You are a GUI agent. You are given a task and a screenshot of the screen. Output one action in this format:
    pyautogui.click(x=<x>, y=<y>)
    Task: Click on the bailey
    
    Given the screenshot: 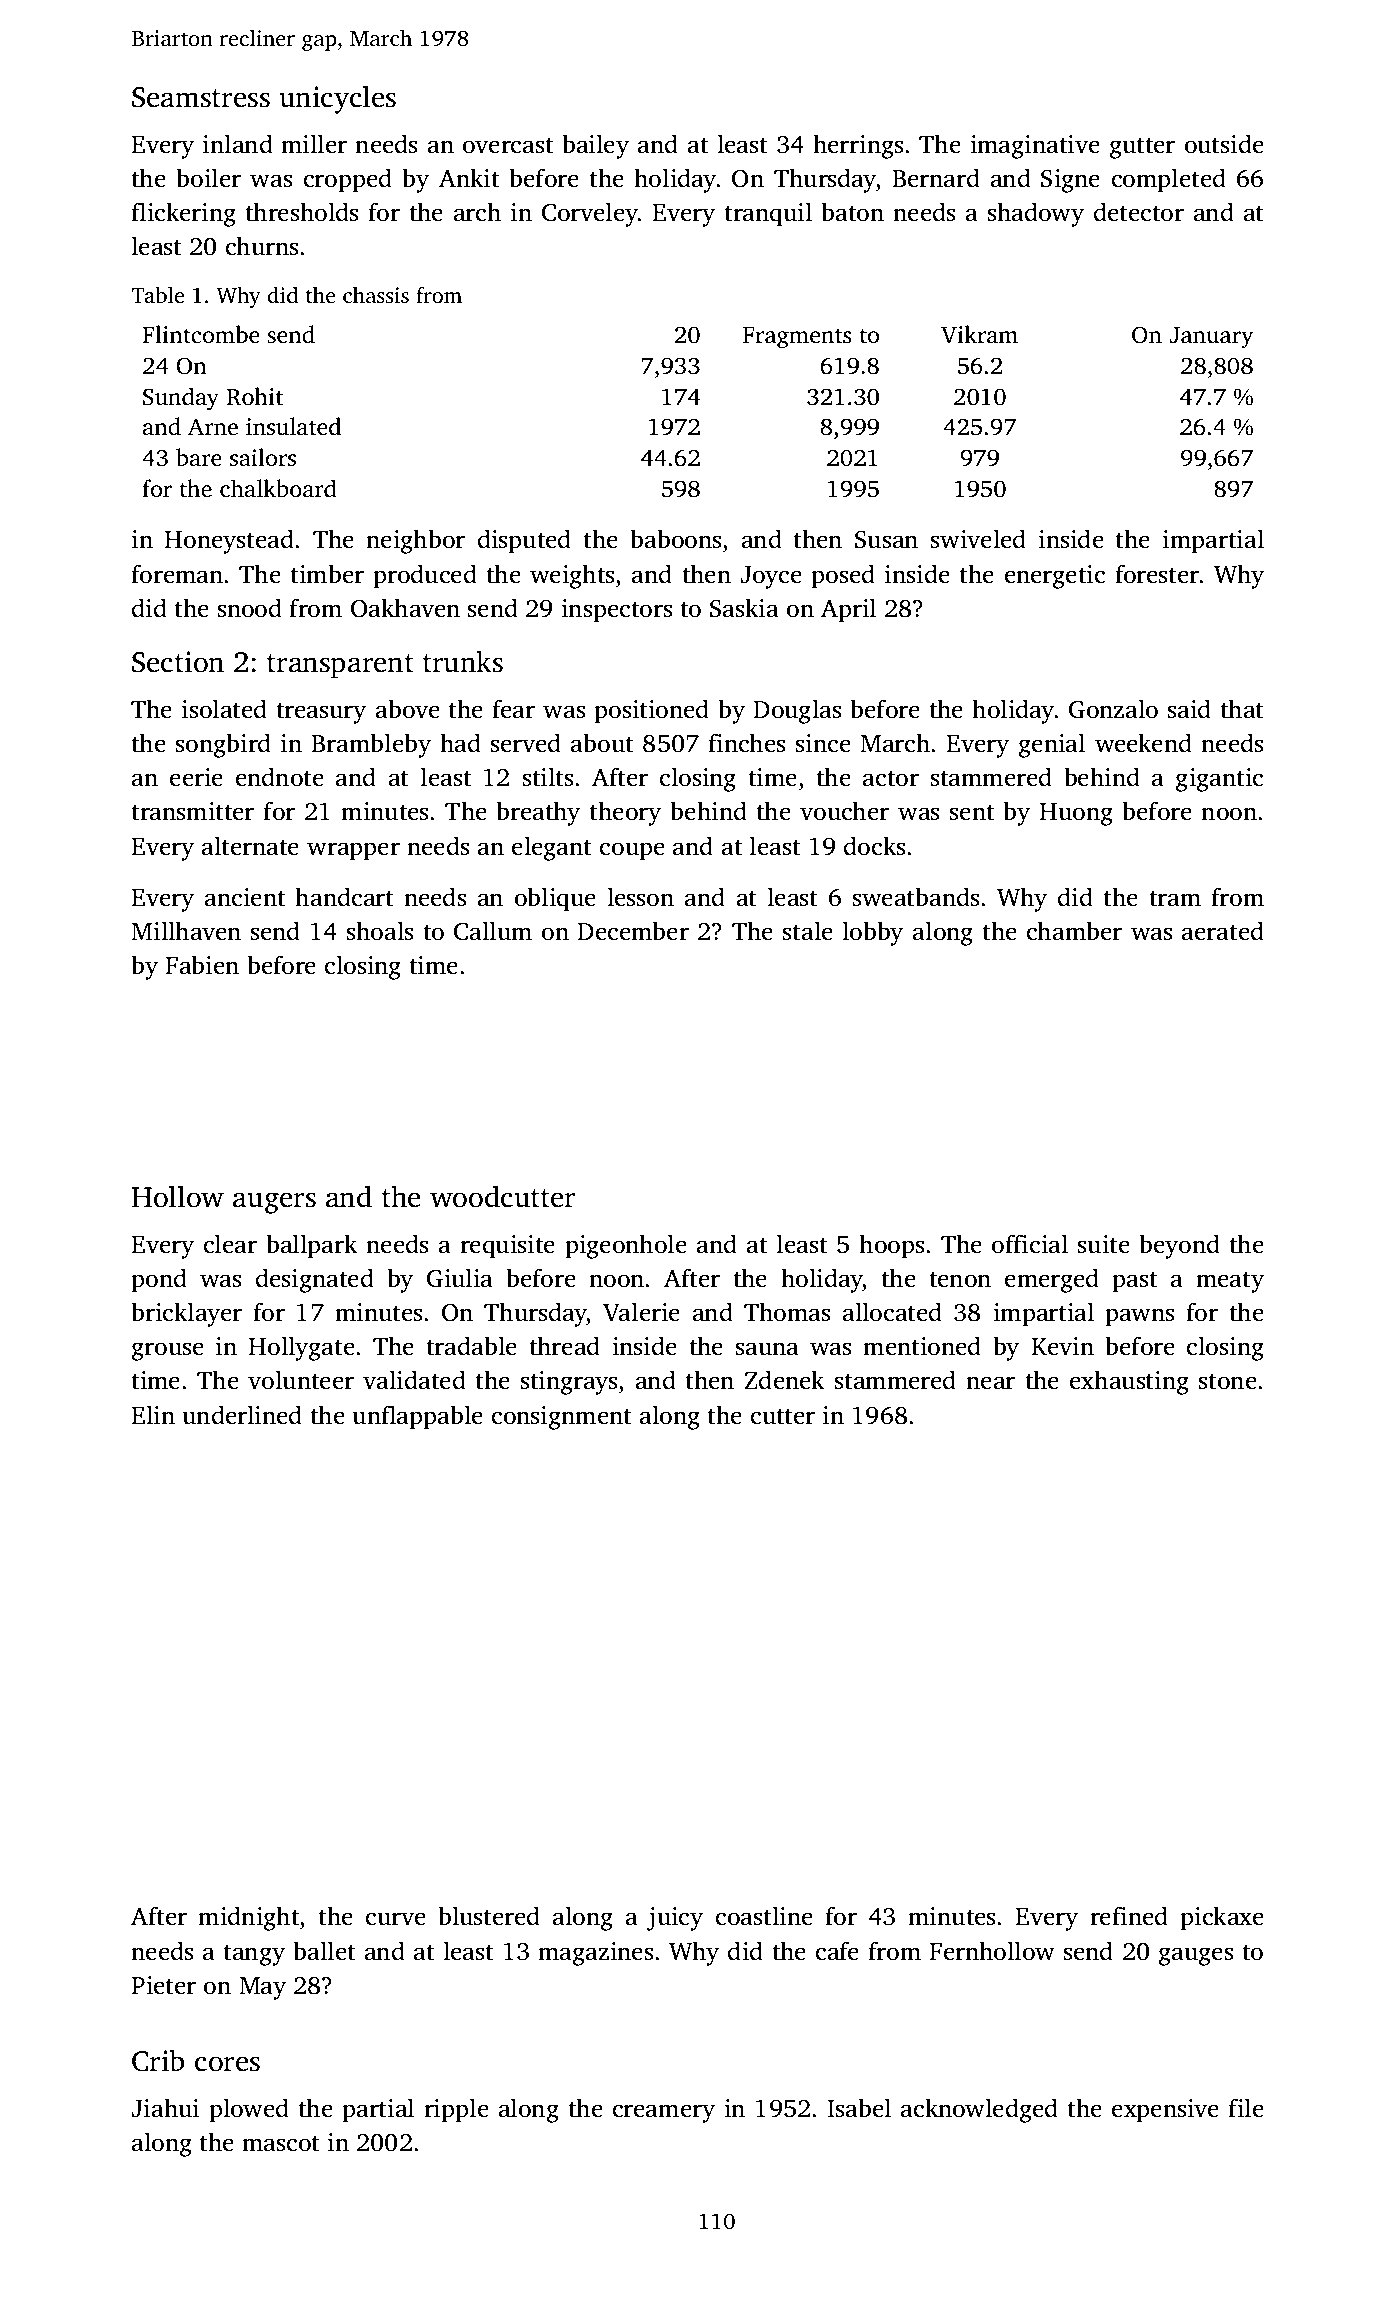 What is the action you would take?
    pyautogui.click(x=595, y=146)
